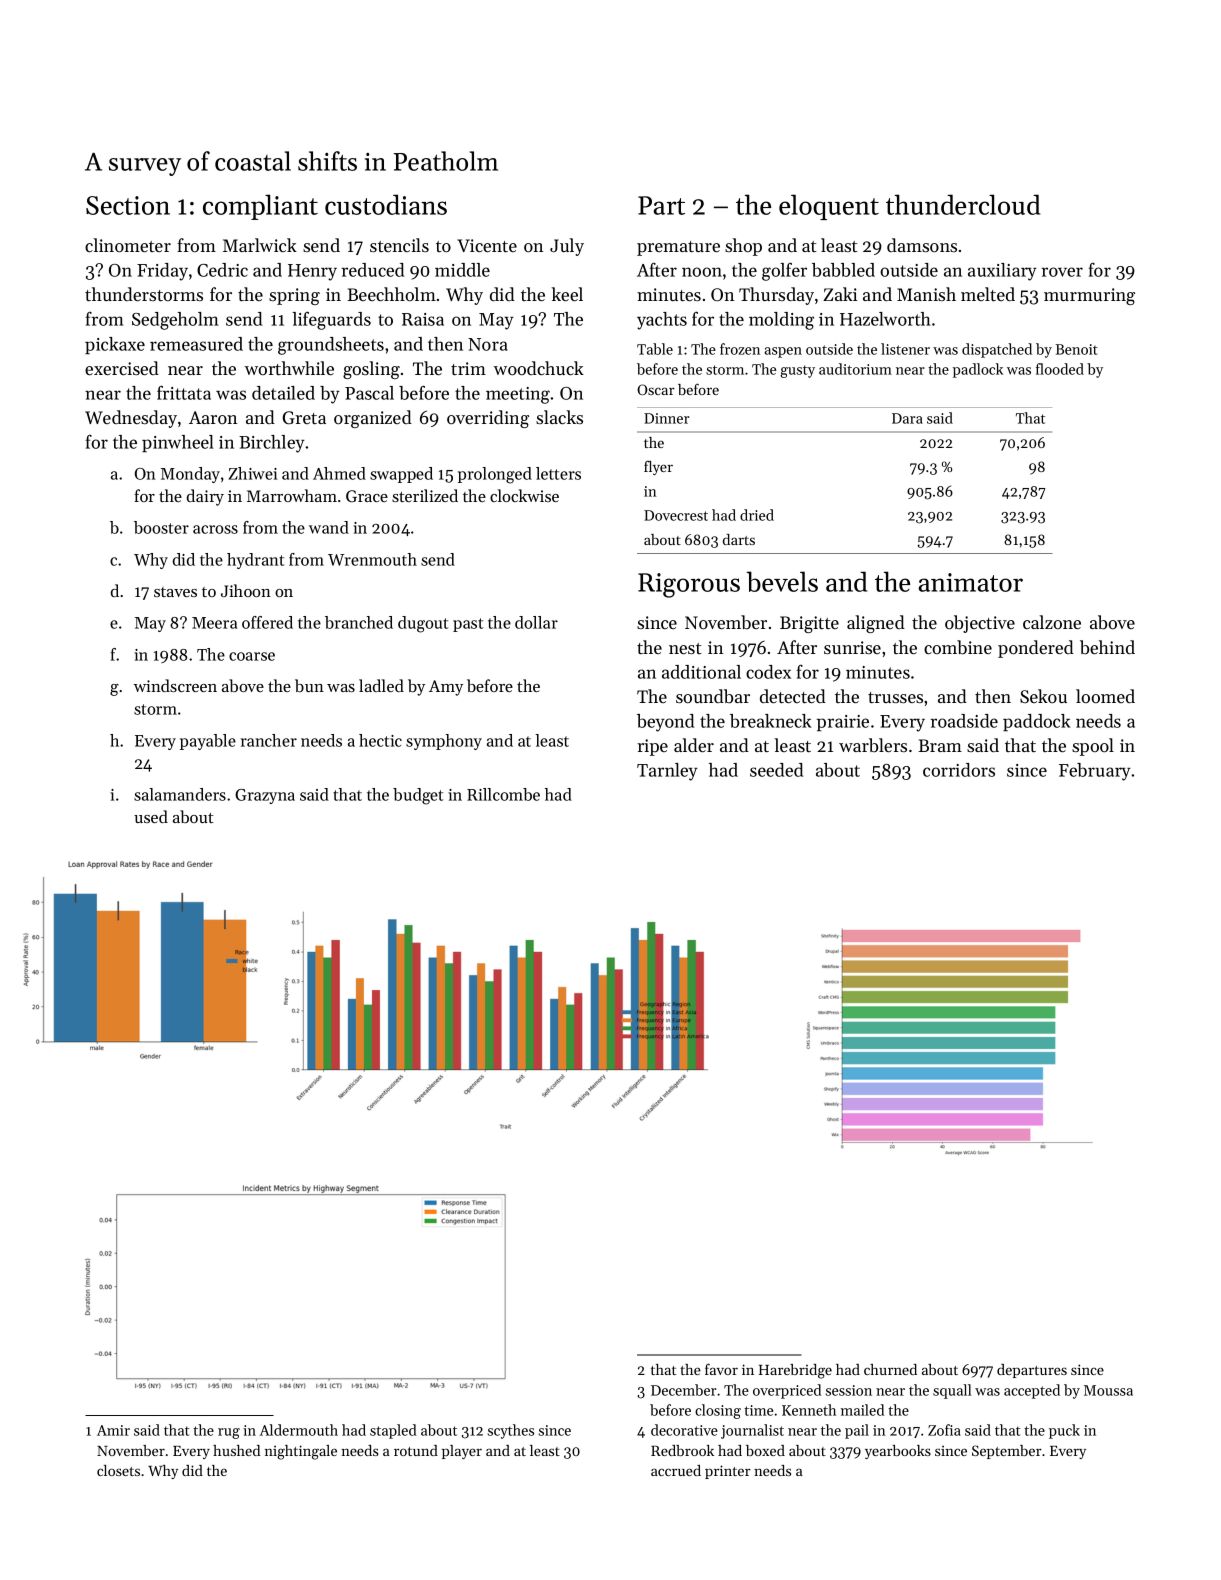 The height and width of the image is (1580, 1221). Describe the element at coordinates (260, 207) in the image. I see `compliant` at that location.
